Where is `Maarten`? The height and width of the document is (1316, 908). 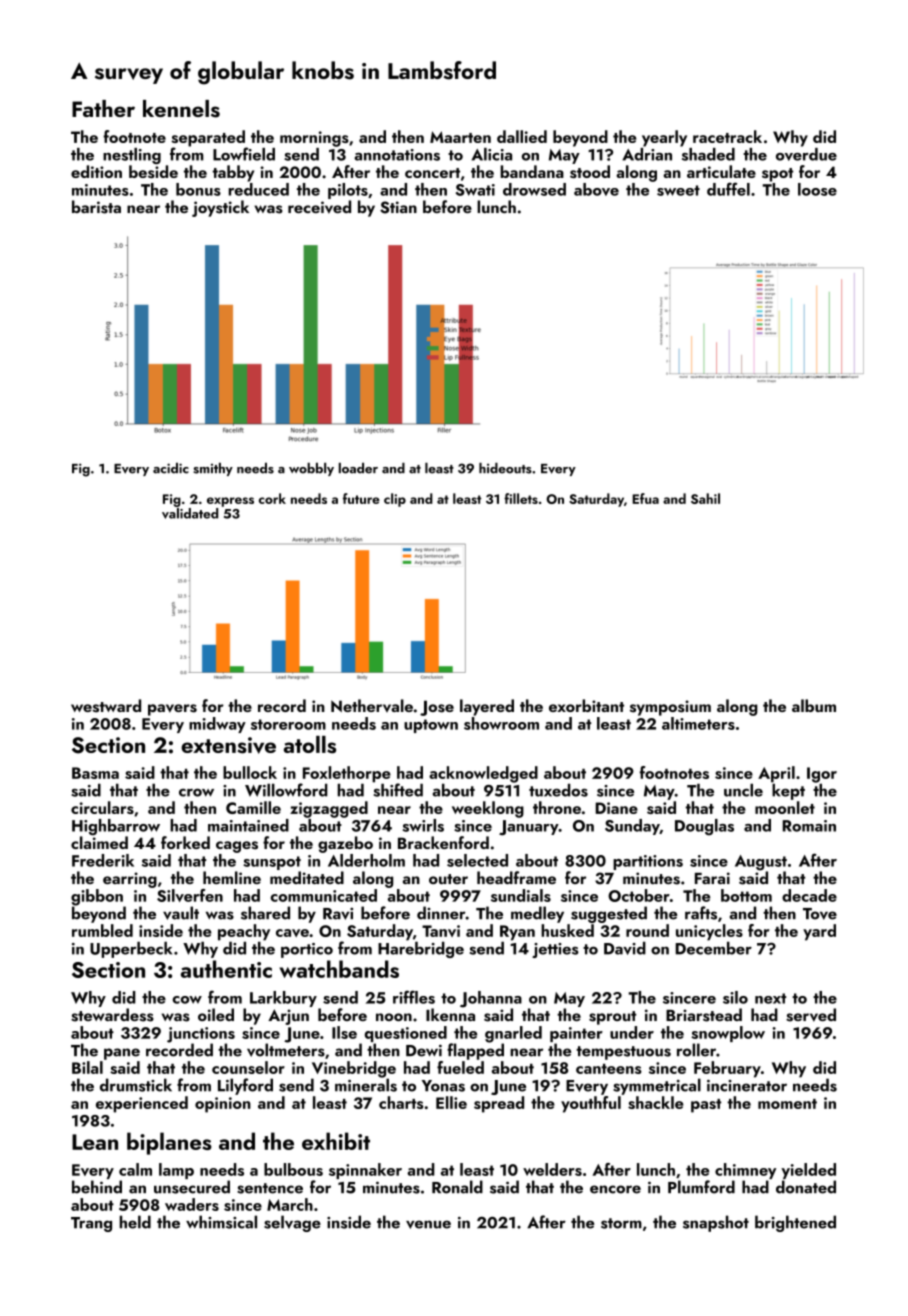 Maarten is located at coordinates (460, 137).
